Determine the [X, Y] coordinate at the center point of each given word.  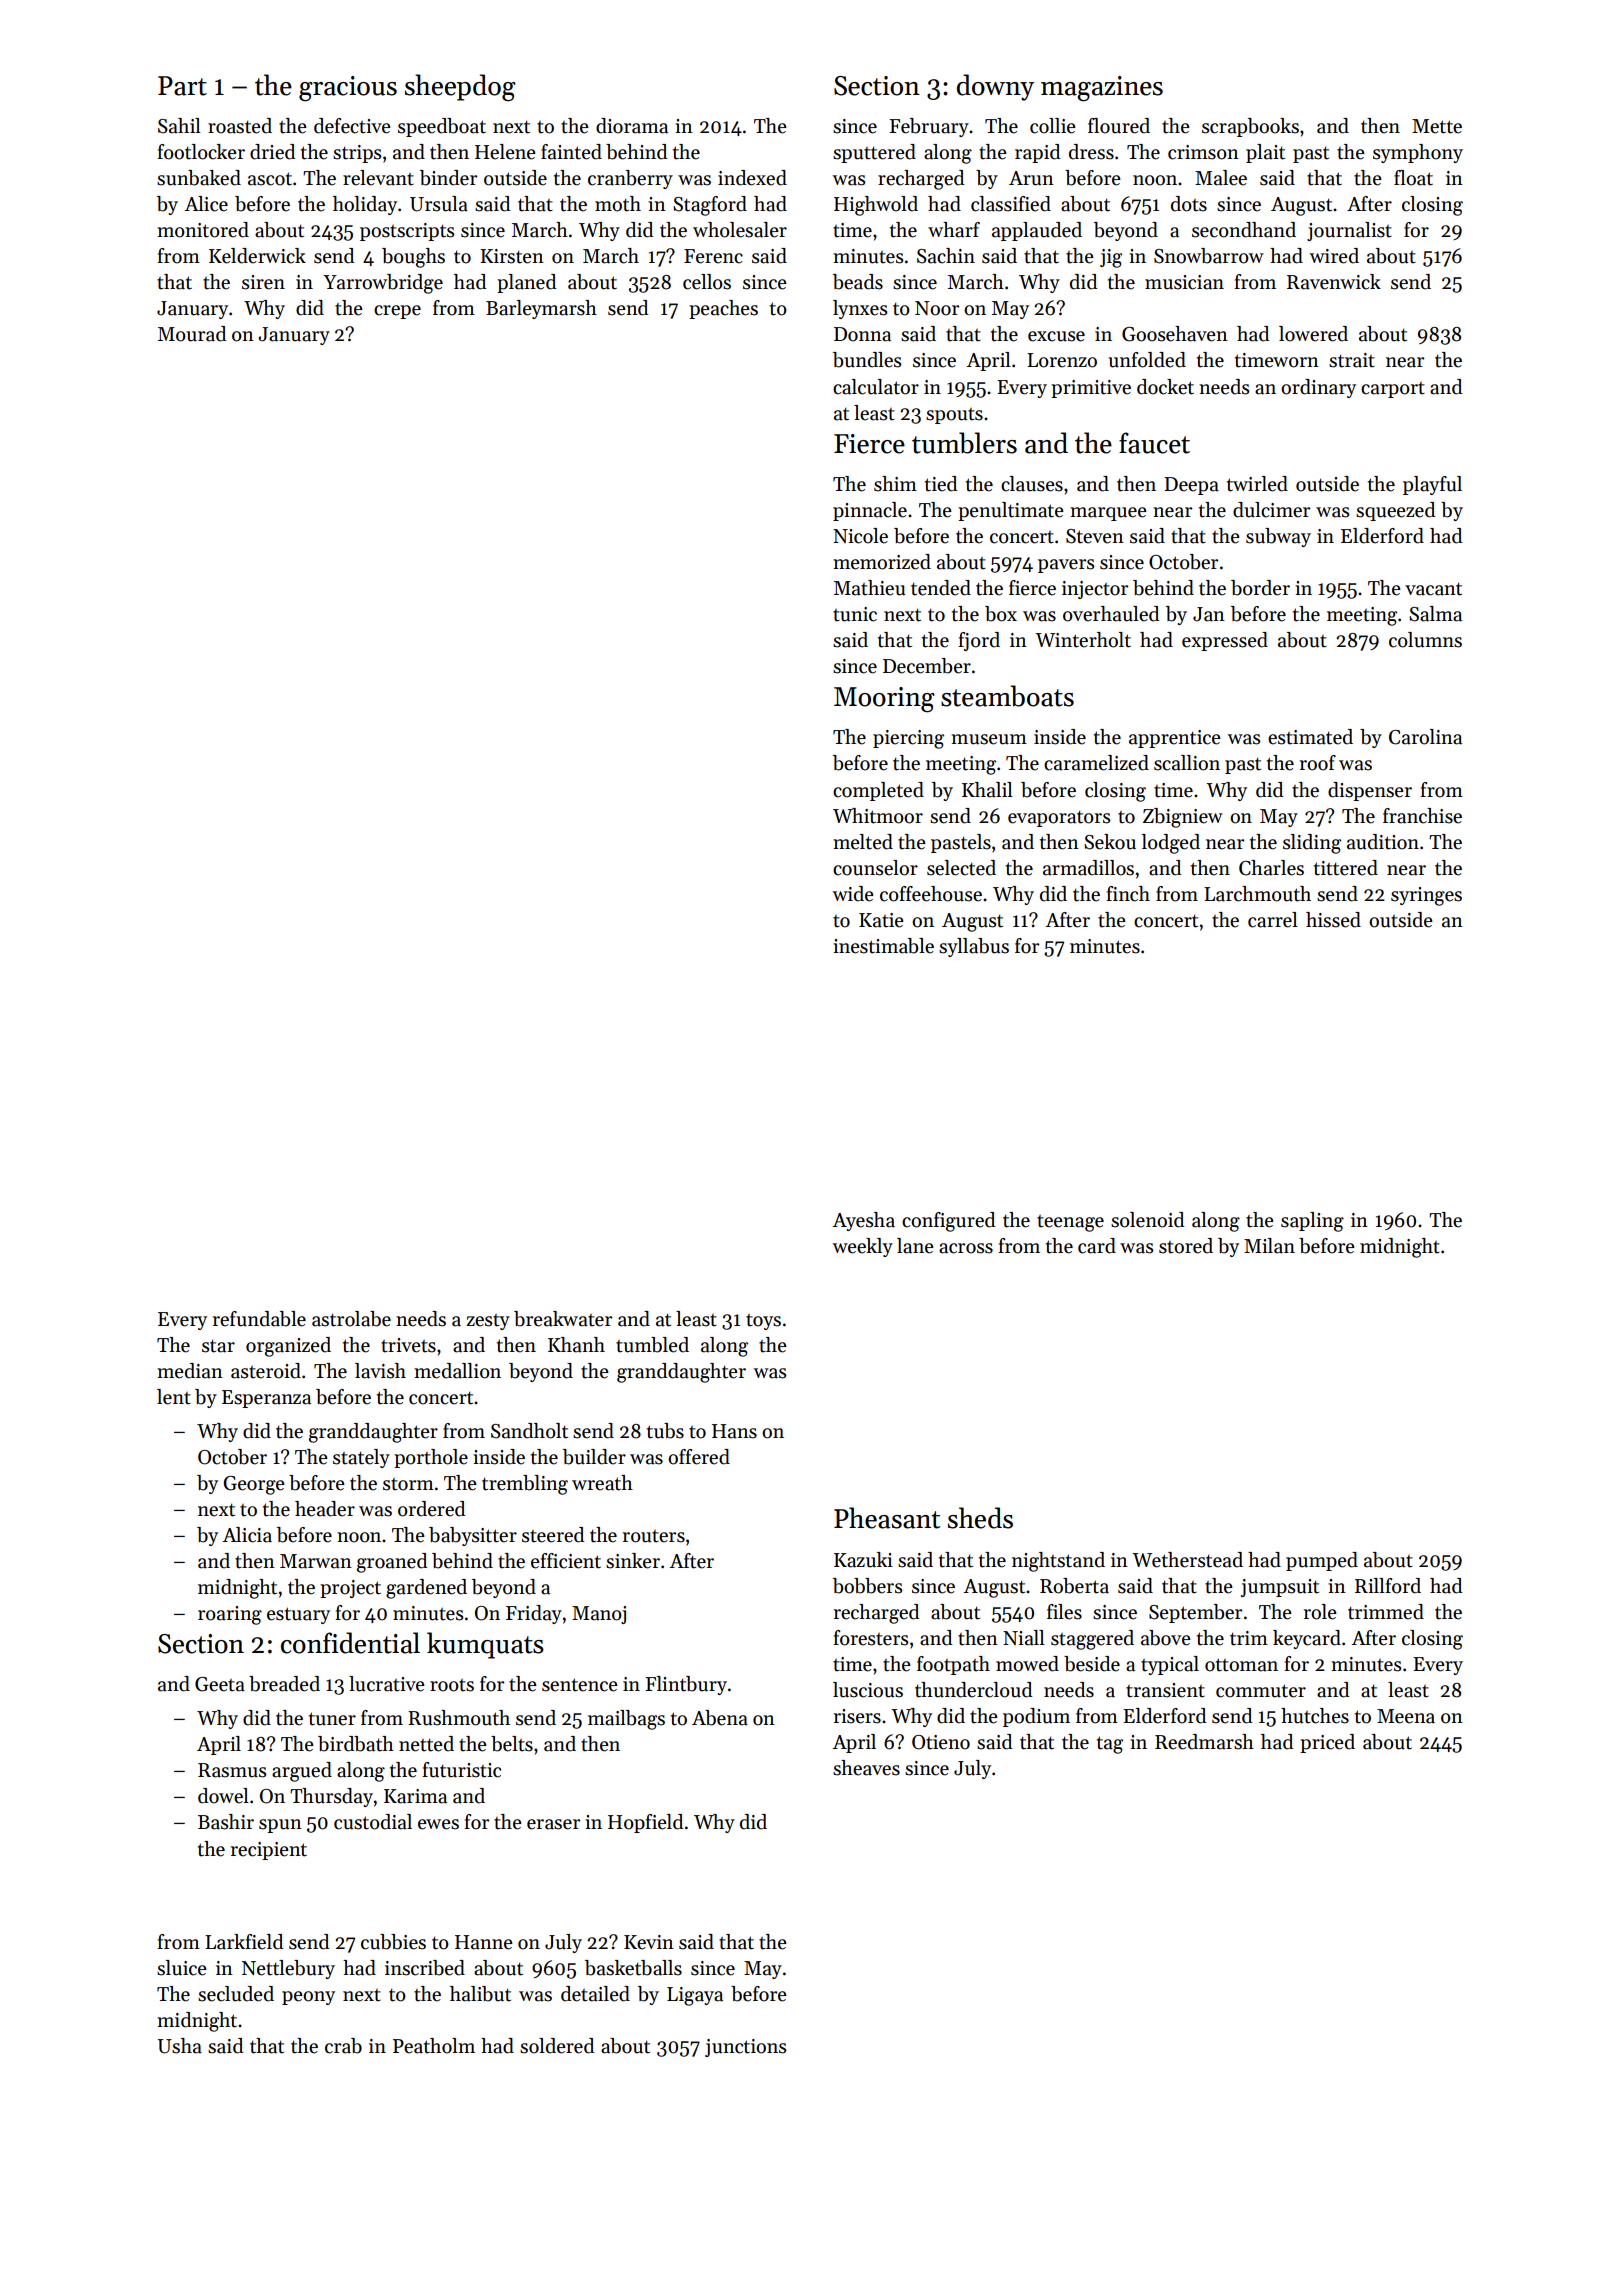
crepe [397, 312]
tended [941, 588]
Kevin [649, 1942]
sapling [1312, 1222]
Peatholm [434, 2046]
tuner [332, 1719]
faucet [1154, 443]
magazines [1102, 89]
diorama [632, 126]
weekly [862, 1247]
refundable [259, 1319]
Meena [1406, 1716]
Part [182, 86]
